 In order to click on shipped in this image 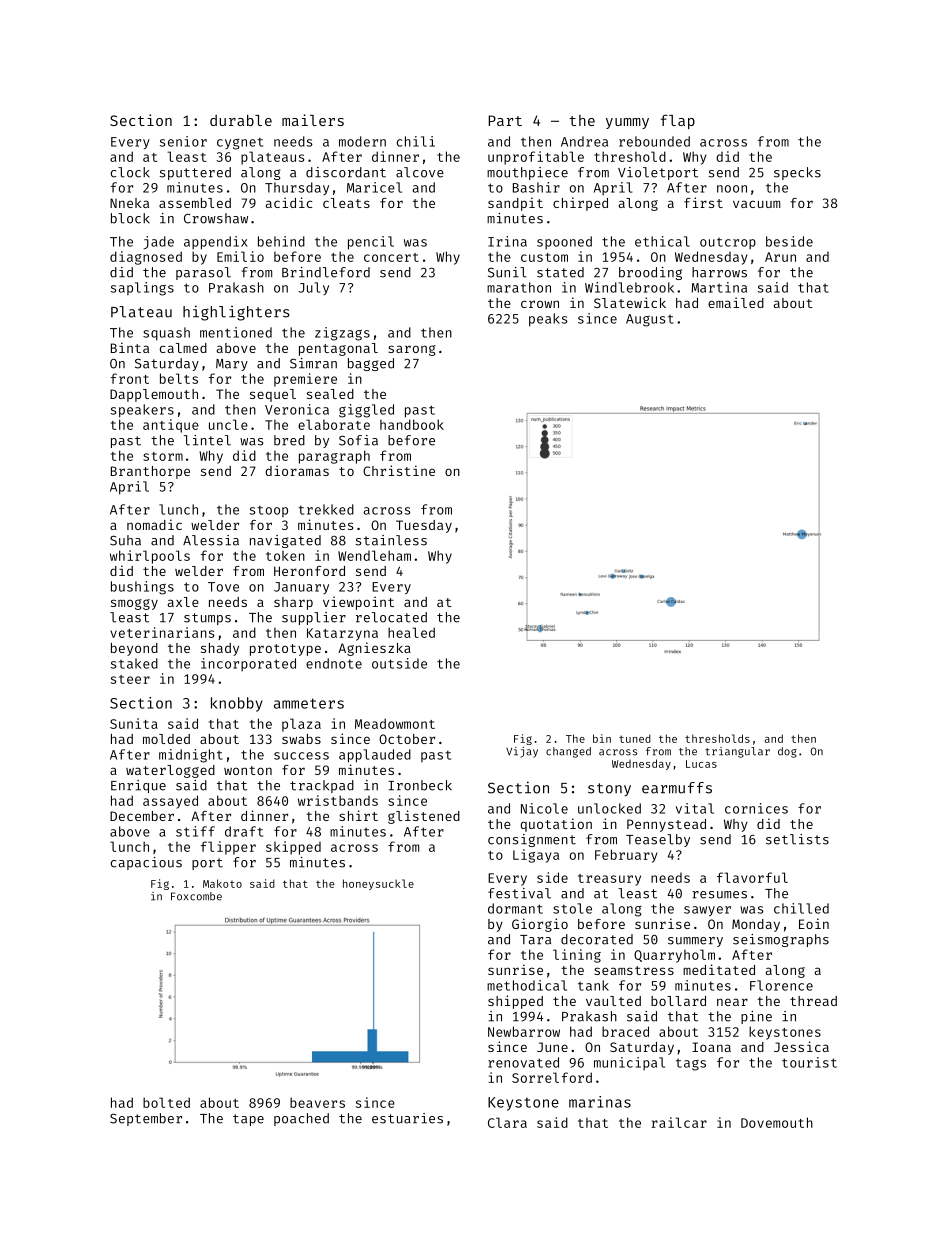, I will do `click(515, 1002)`.
